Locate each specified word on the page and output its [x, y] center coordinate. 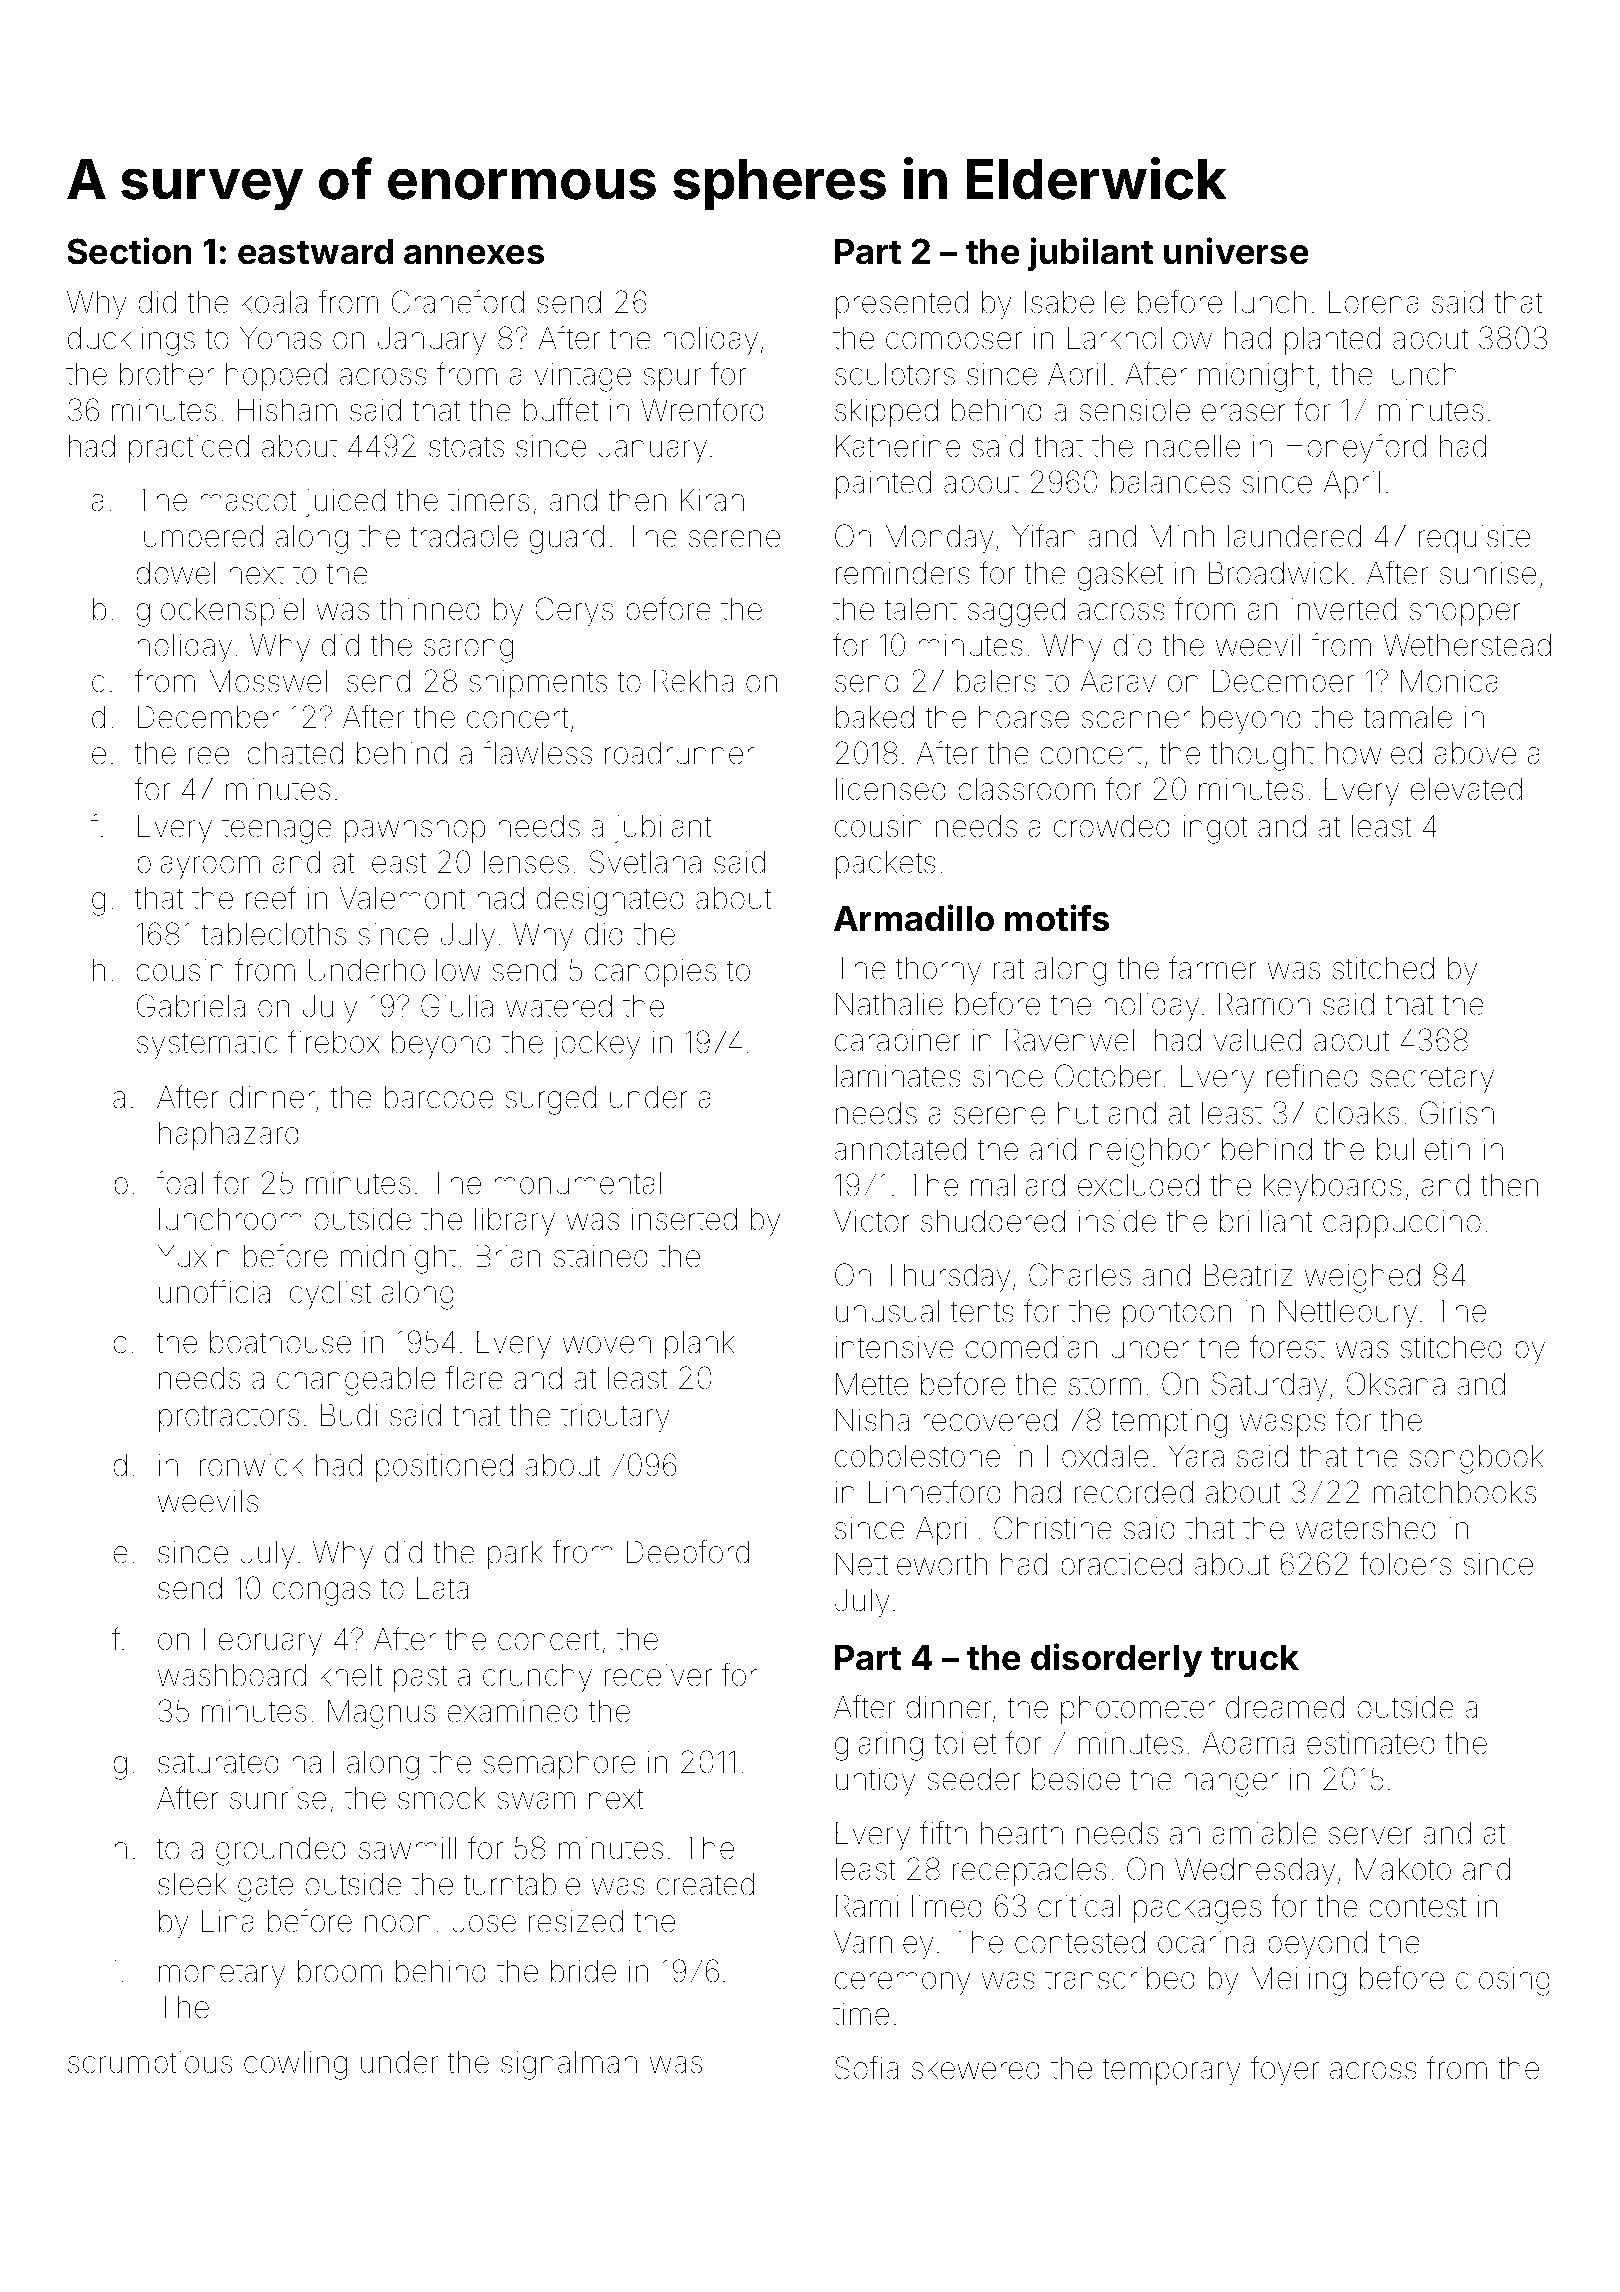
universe [1236, 251]
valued [1257, 1040]
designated [610, 901]
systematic [207, 1045]
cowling [295, 2065]
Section [129, 251]
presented [902, 305]
